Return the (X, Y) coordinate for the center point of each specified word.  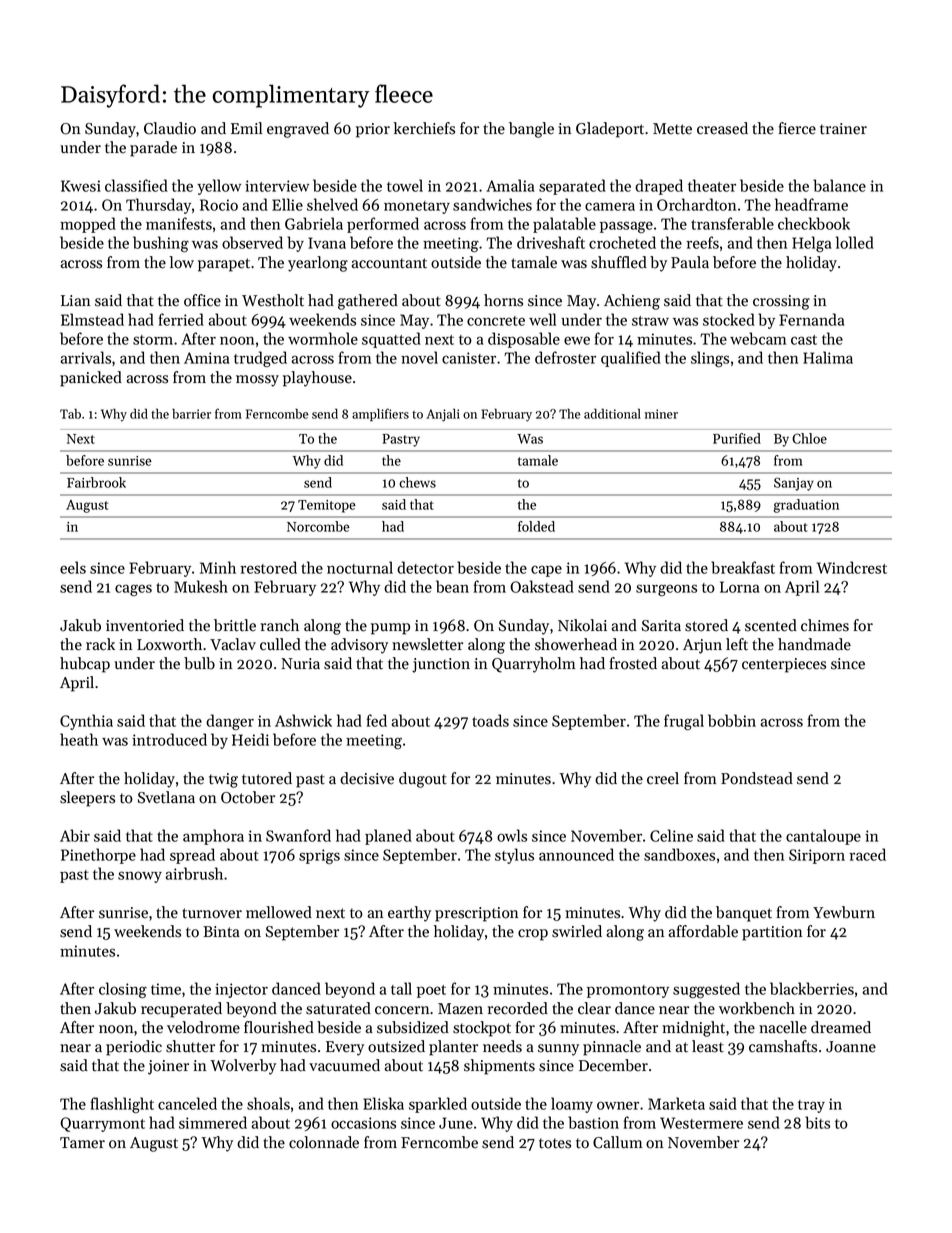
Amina (206, 358)
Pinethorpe (98, 856)
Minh (218, 567)
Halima (828, 357)
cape (546, 571)
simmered (213, 1122)
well (542, 319)
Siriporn (817, 856)
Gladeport (610, 130)
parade (153, 149)
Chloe (809, 438)
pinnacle (612, 1048)
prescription (476, 914)
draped (659, 187)
